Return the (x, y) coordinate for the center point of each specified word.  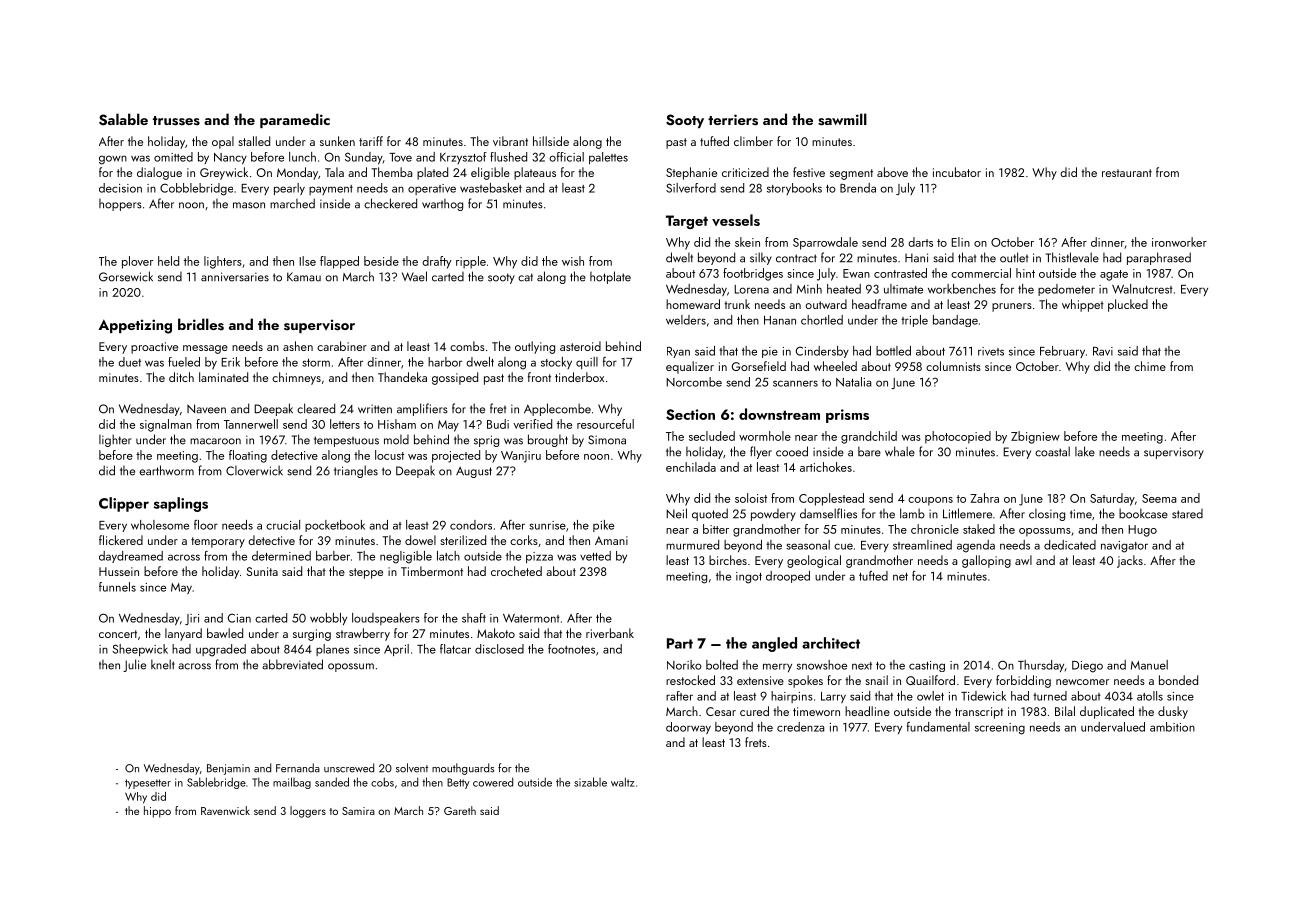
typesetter (148, 784)
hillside (551, 141)
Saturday (1112, 499)
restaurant (1127, 173)
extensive (760, 680)
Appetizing (135, 326)
